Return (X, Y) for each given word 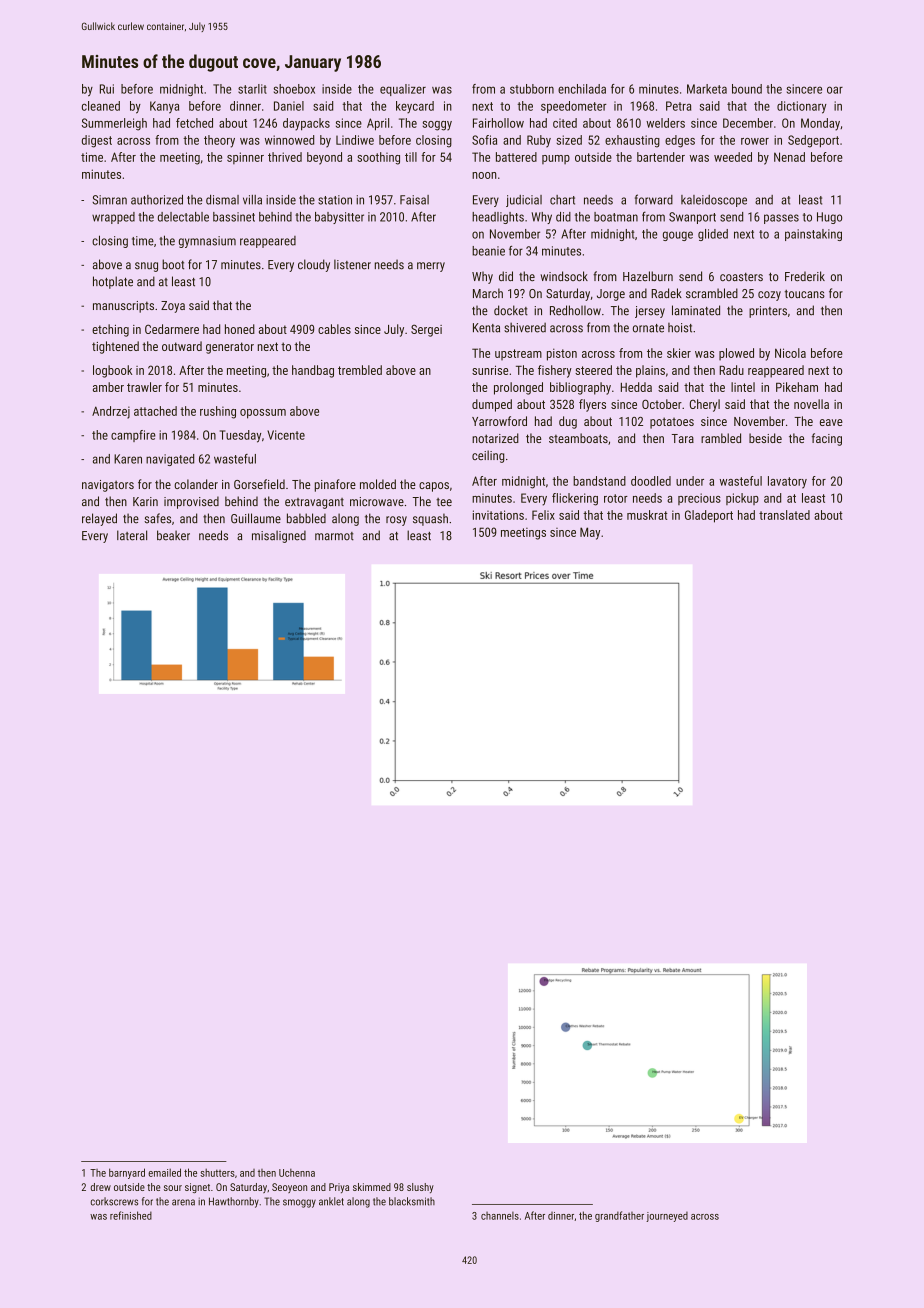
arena (183, 1202)
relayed (99, 519)
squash (430, 519)
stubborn (532, 89)
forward (654, 199)
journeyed (667, 1217)
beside (765, 438)
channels (500, 1216)
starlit (252, 89)
